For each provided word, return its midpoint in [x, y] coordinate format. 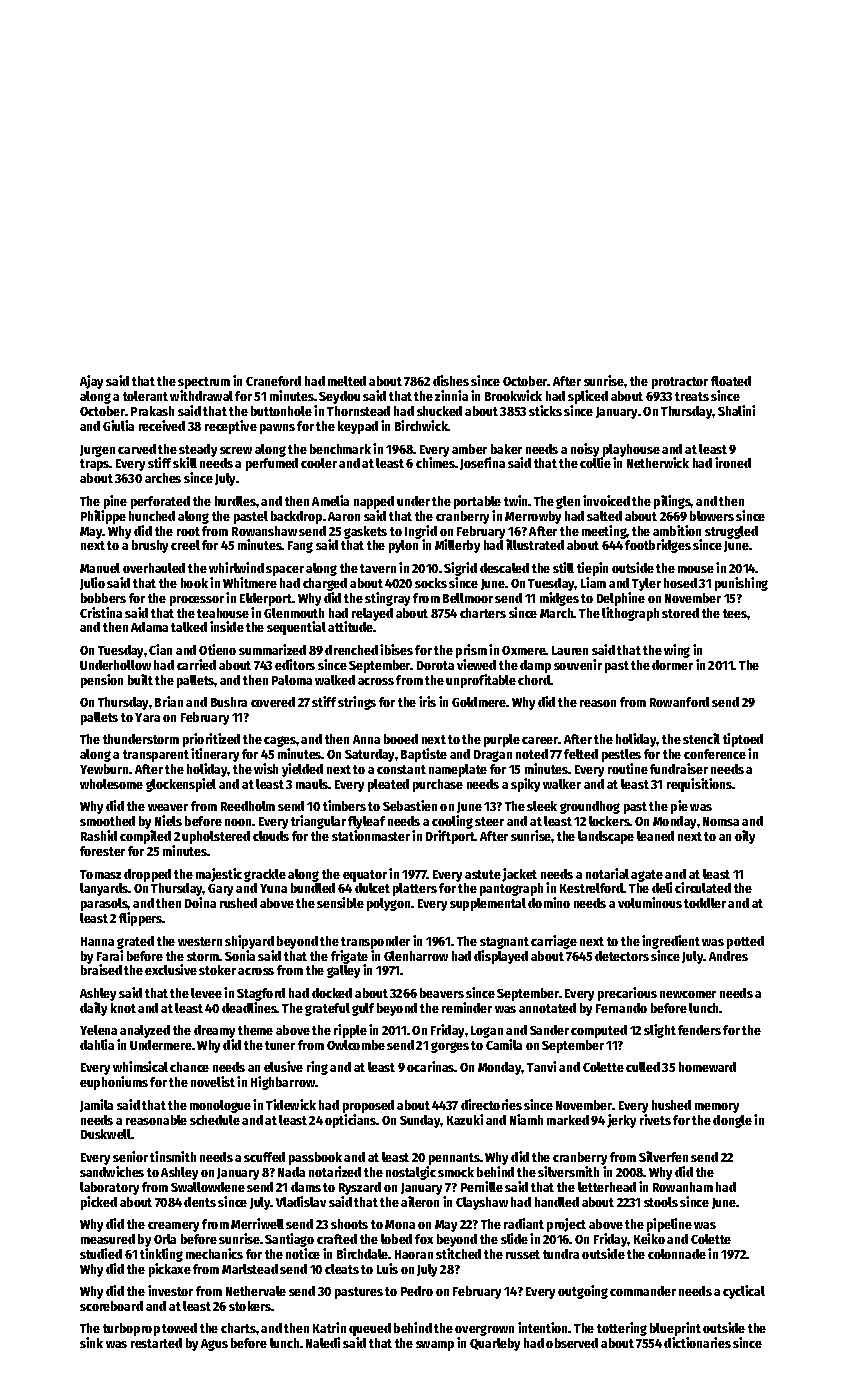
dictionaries [697, 1342]
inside [227, 626]
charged [325, 584]
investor [170, 1290]
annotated [547, 1008]
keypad [358, 427]
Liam [593, 582]
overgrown [484, 1330]
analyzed [145, 1031]
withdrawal [201, 396]
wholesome [111, 784]
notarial [607, 873]
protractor [680, 383]
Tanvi [541, 1066]
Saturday [370, 755]
